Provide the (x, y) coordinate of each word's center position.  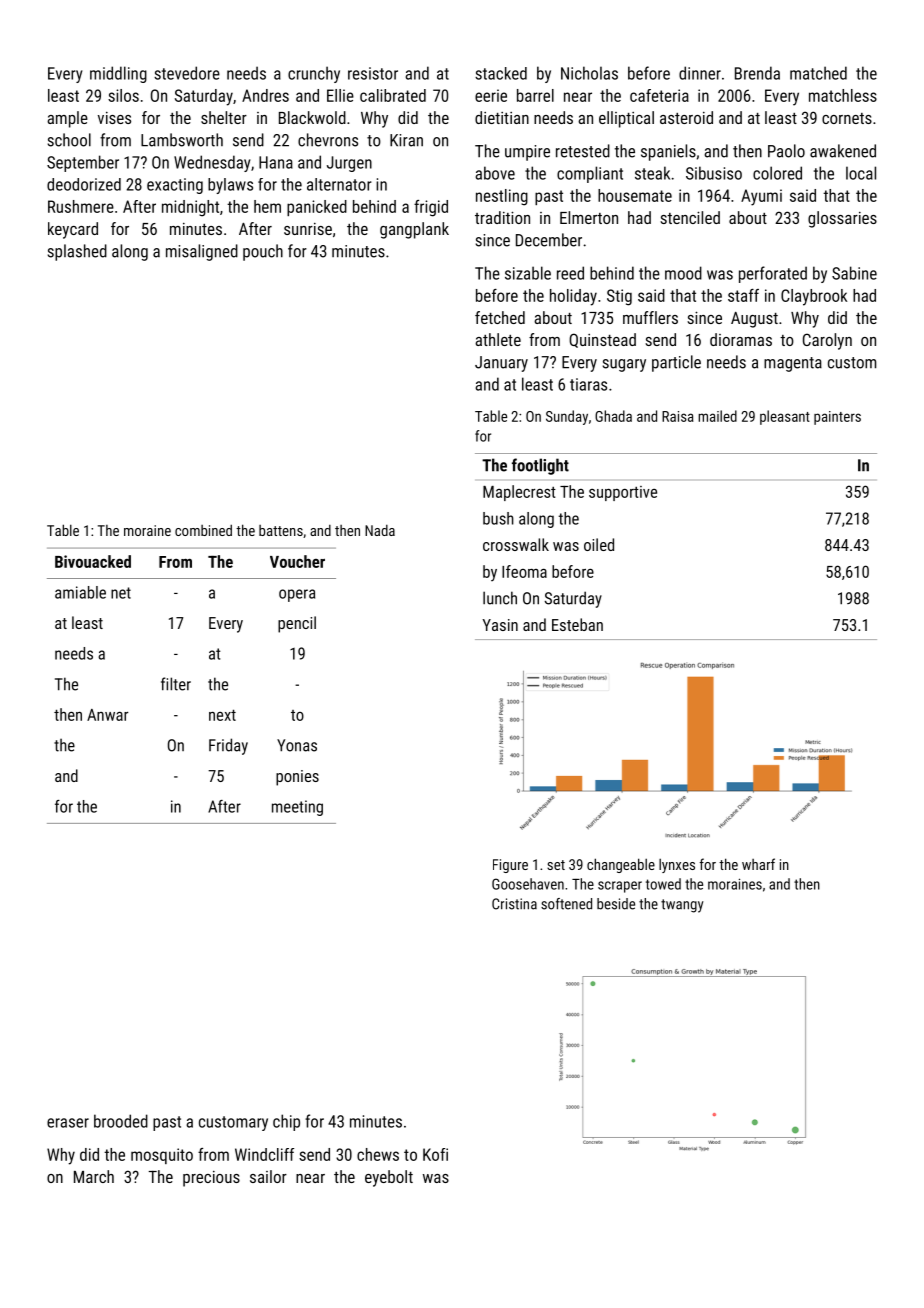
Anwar (107, 715)
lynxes (677, 866)
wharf (758, 864)
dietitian (502, 117)
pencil (297, 624)
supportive (623, 493)
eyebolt (389, 1178)
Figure (510, 866)
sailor (268, 1176)
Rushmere (81, 206)
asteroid (686, 117)
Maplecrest (519, 493)
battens (281, 530)
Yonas (297, 745)
